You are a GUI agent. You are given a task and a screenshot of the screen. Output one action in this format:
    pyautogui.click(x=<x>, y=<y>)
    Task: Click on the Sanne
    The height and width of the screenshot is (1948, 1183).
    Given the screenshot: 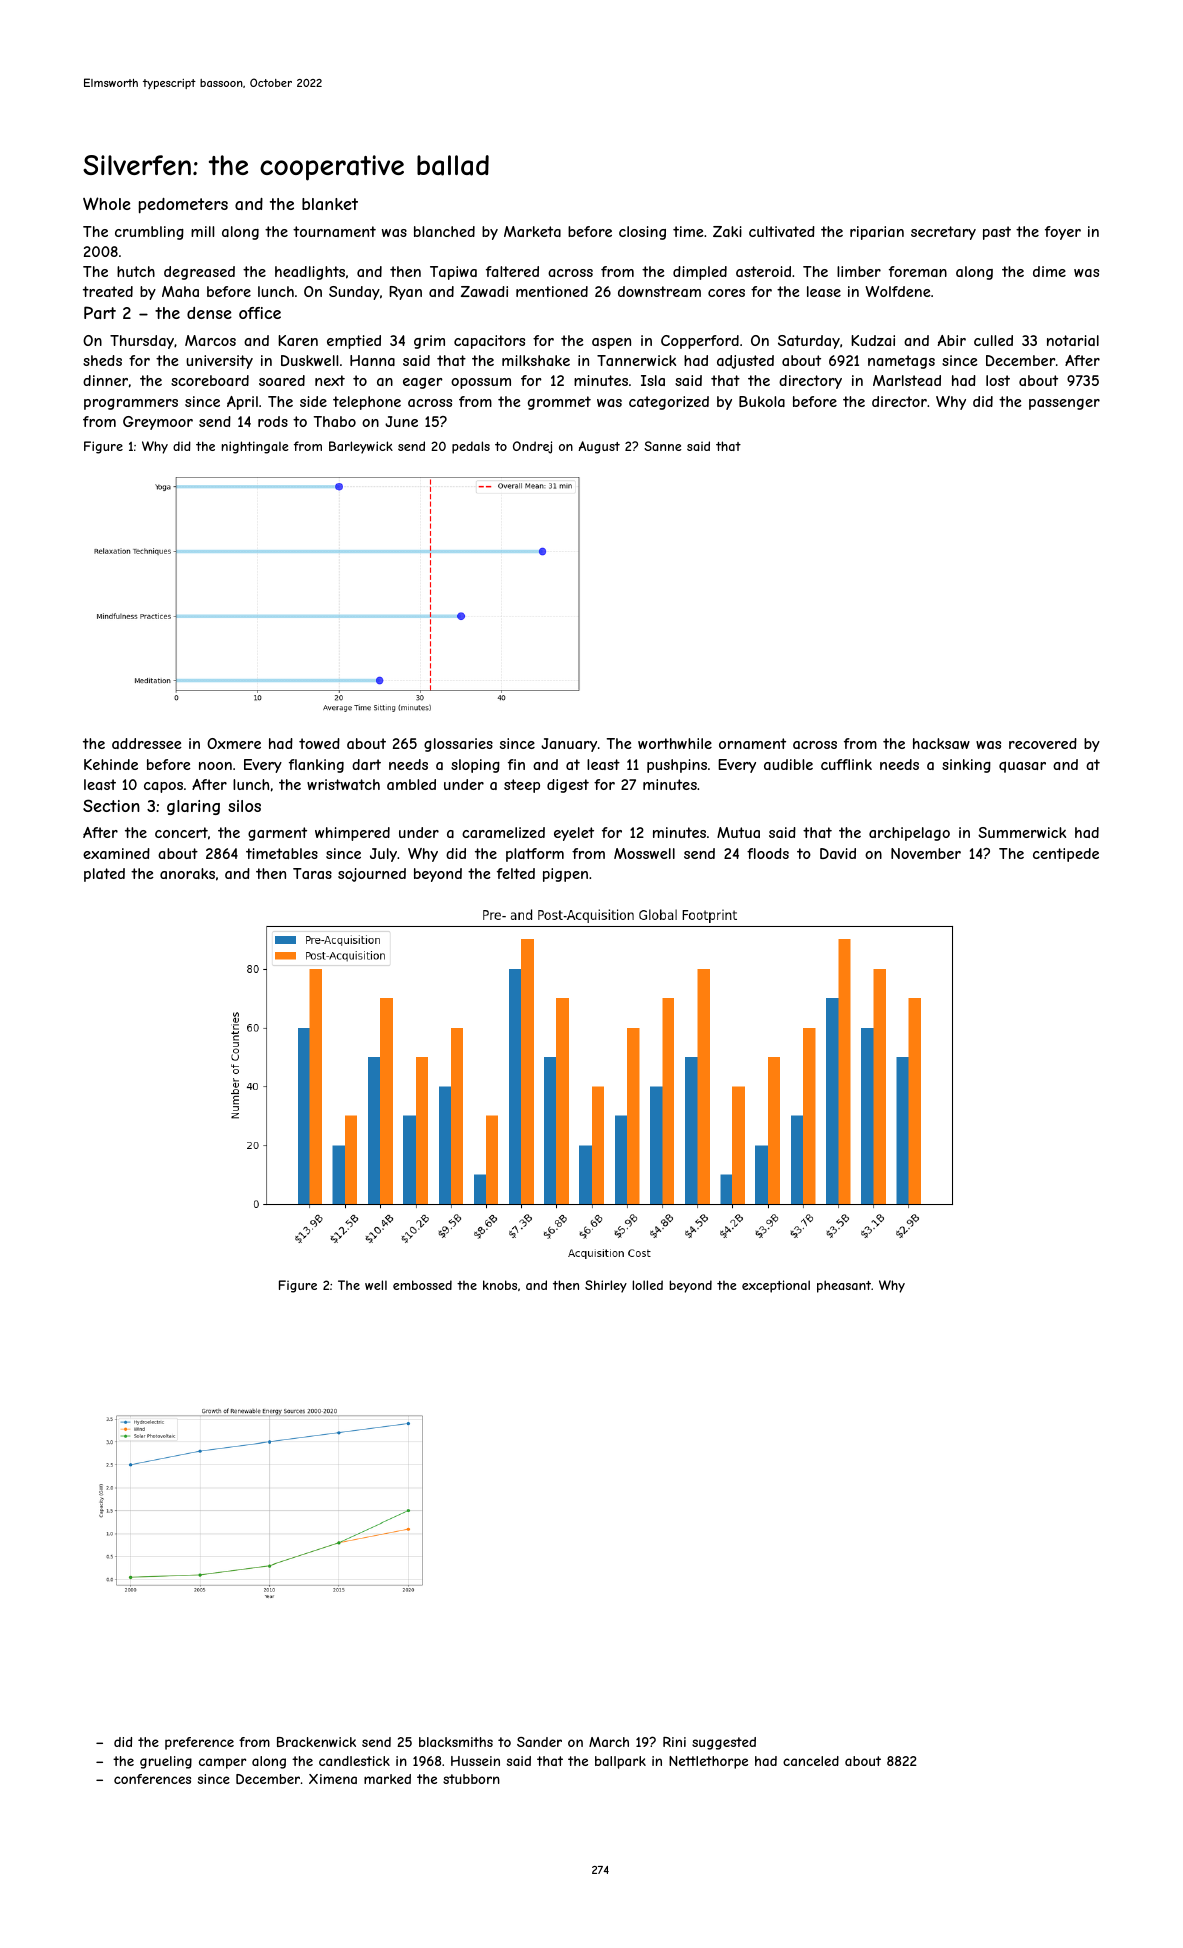 What is the action you would take?
    pyautogui.click(x=663, y=446)
